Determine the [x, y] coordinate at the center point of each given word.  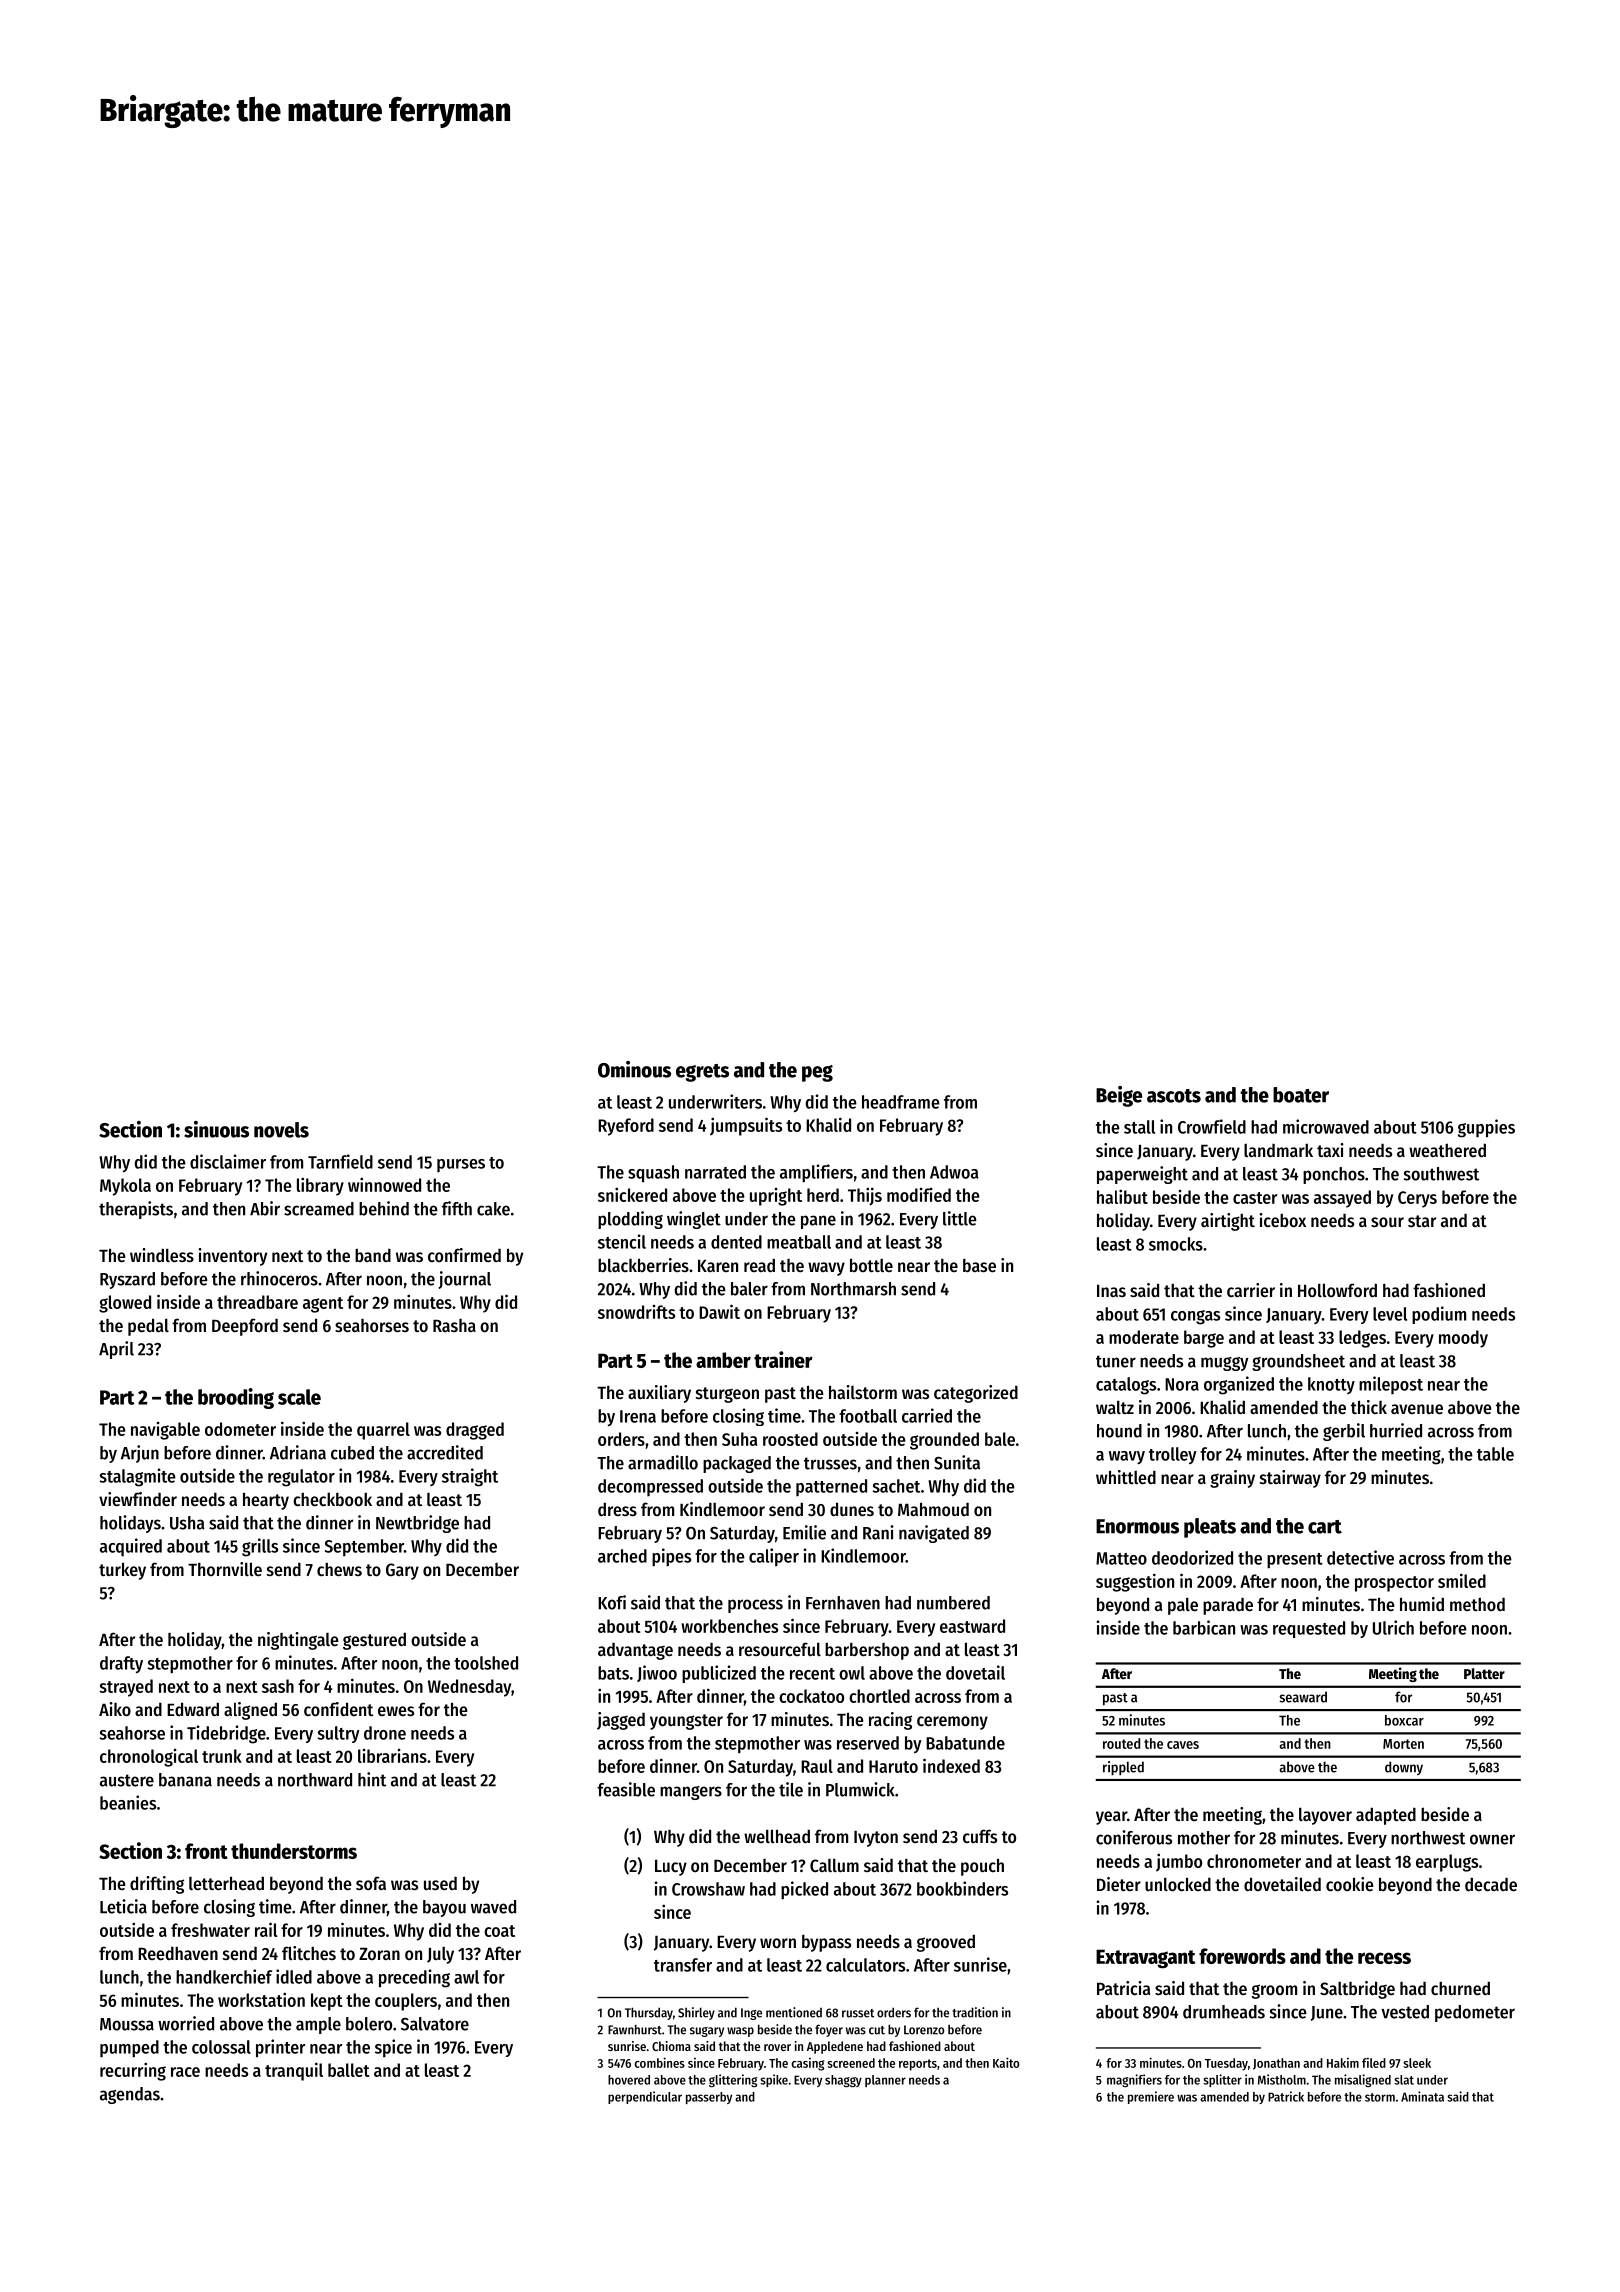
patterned [831, 1487]
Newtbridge [417, 1524]
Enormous [1137, 1526]
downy [1404, 1768]
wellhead [777, 1836]
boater [1301, 1095]
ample [318, 2025]
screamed [319, 1209]
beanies [128, 1802]
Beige [1119, 1096]
